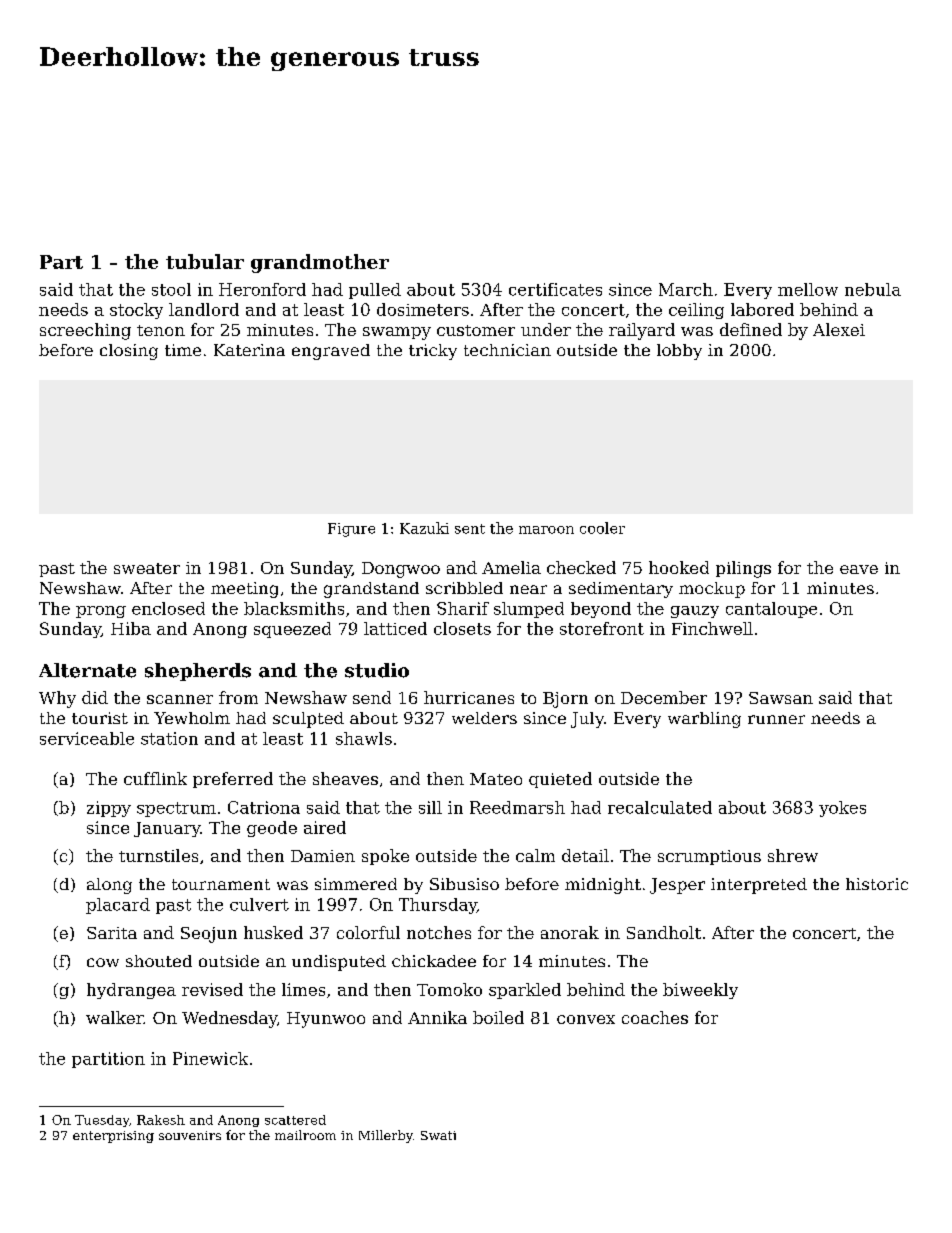  What do you see at coordinates (839, 329) in the screenshot?
I see `Alexei` at bounding box center [839, 329].
